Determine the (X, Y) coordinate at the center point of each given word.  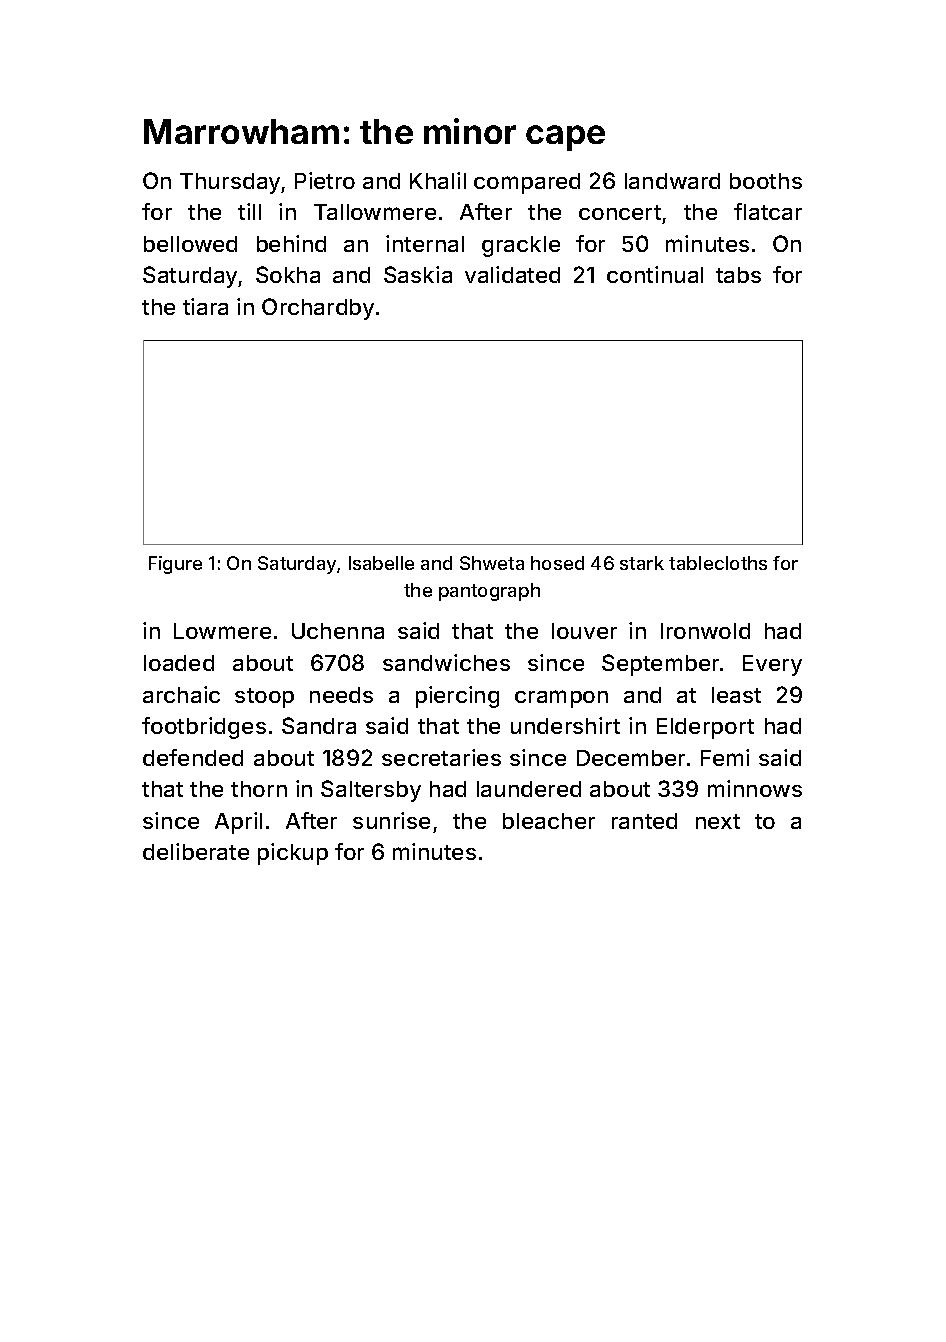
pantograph (489, 592)
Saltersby (371, 791)
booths (766, 181)
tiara (205, 306)
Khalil (438, 180)
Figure (175, 565)
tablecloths (718, 563)
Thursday (231, 183)
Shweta (492, 563)
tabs (738, 275)
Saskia (418, 274)
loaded (179, 663)
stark (642, 563)
